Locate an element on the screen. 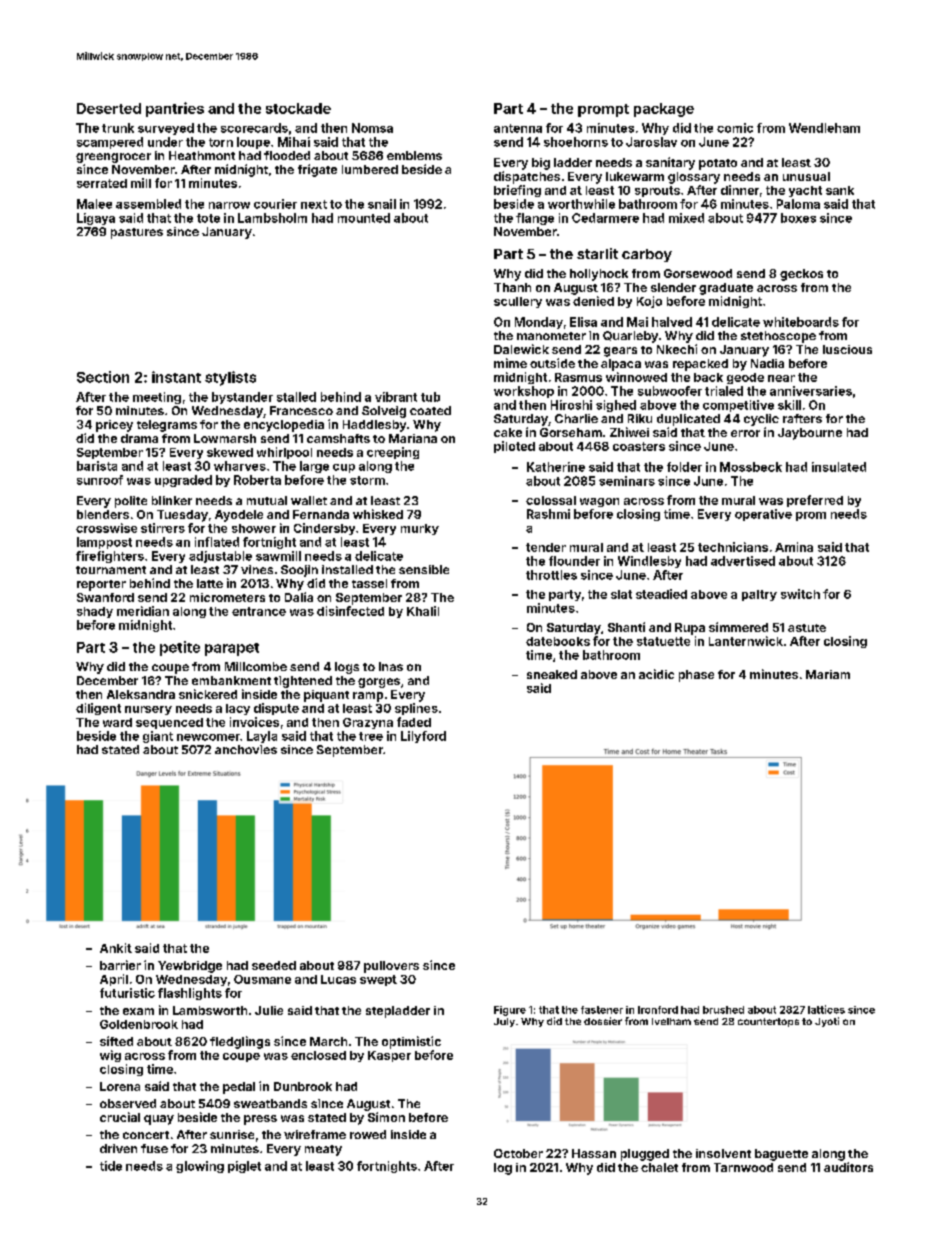  pantries is located at coordinates (175, 109).
